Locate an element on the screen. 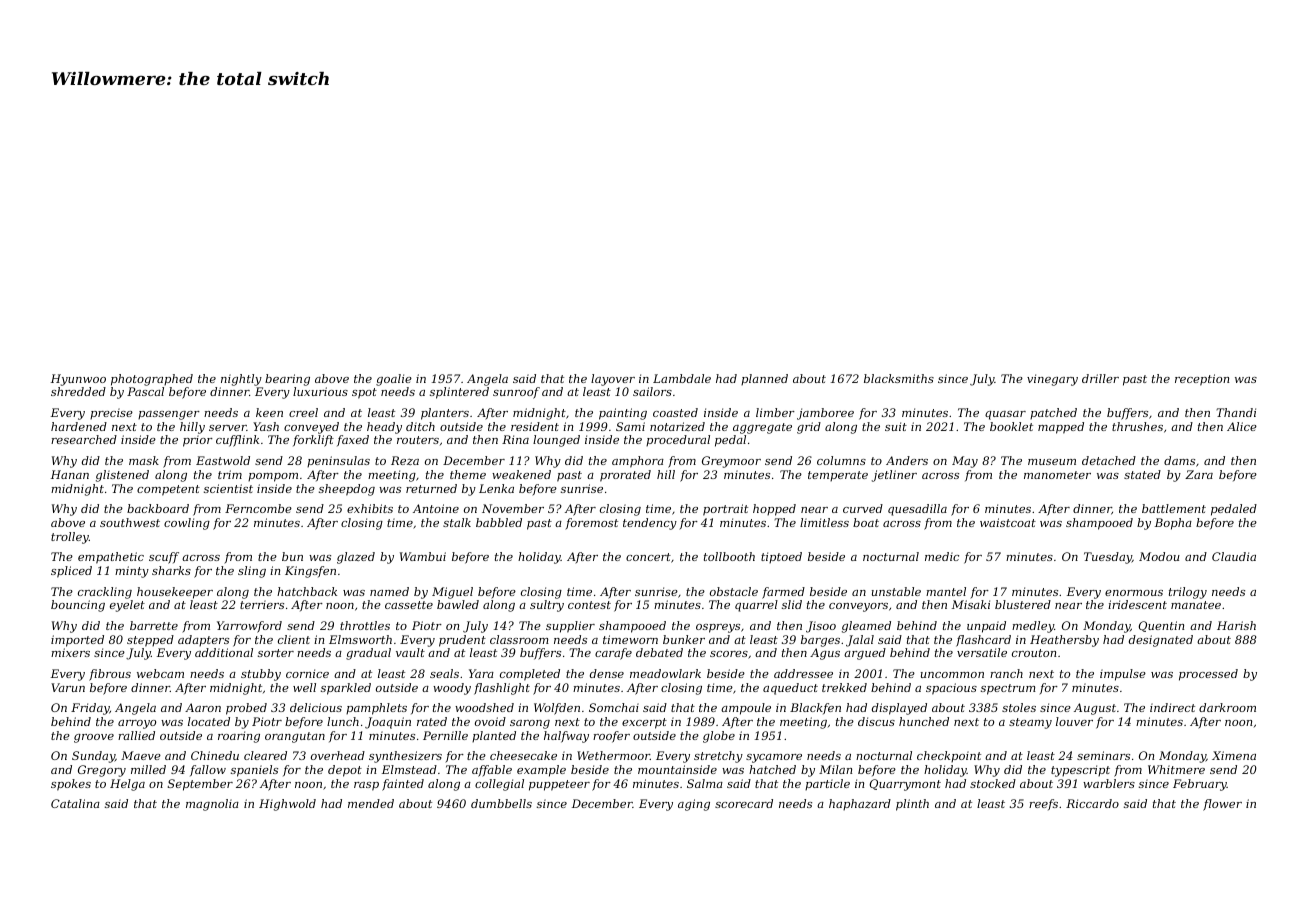 The height and width of the screenshot is (924, 1308). processed is located at coordinates (1208, 675).
